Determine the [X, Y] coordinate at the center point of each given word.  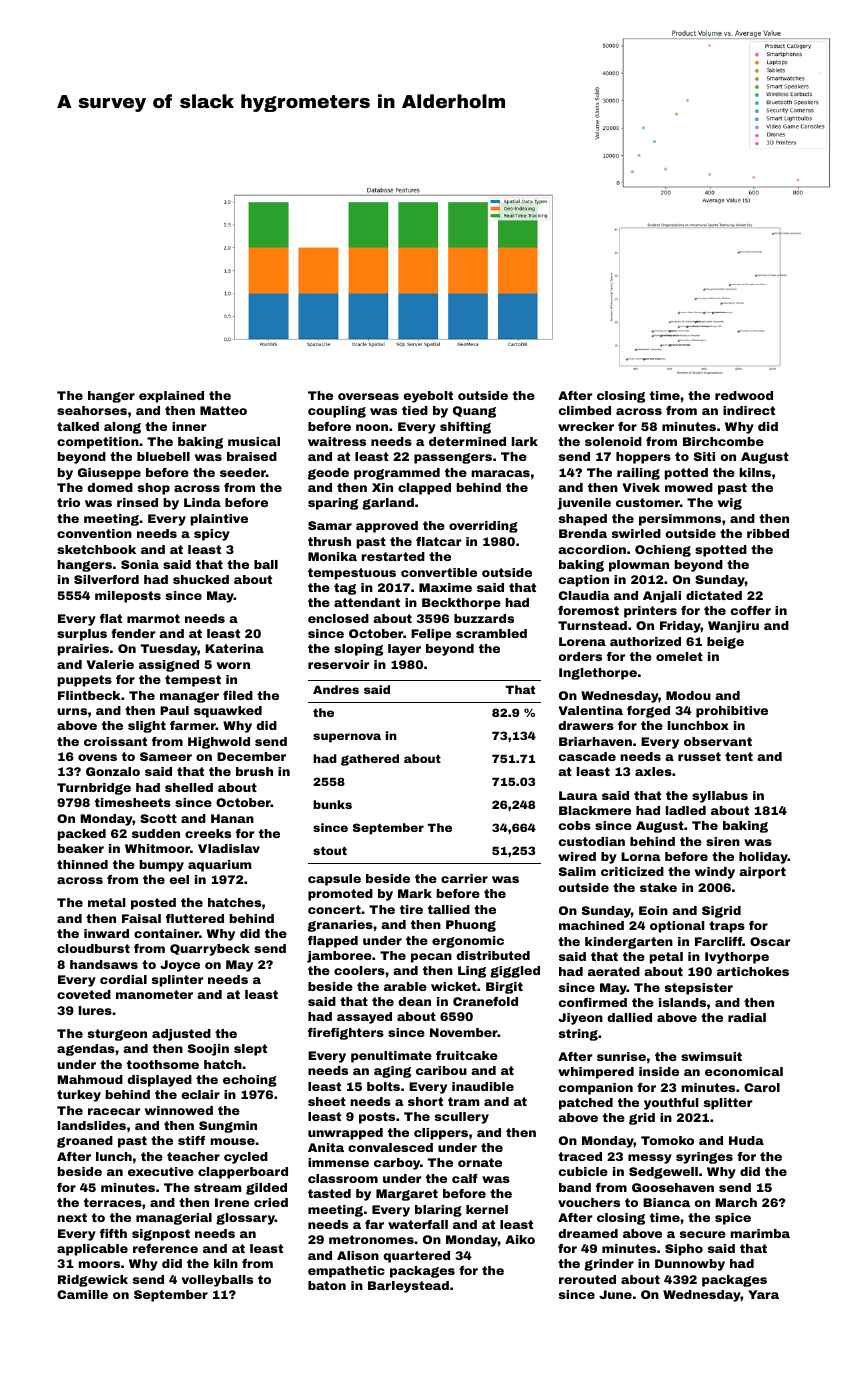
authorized [645, 641]
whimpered [596, 1073]
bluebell [163, 456]
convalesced [390, 1147]
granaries [340, 926]
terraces [113, 1202]
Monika [332, 556]
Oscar [770, 941]
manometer [154, 994]
